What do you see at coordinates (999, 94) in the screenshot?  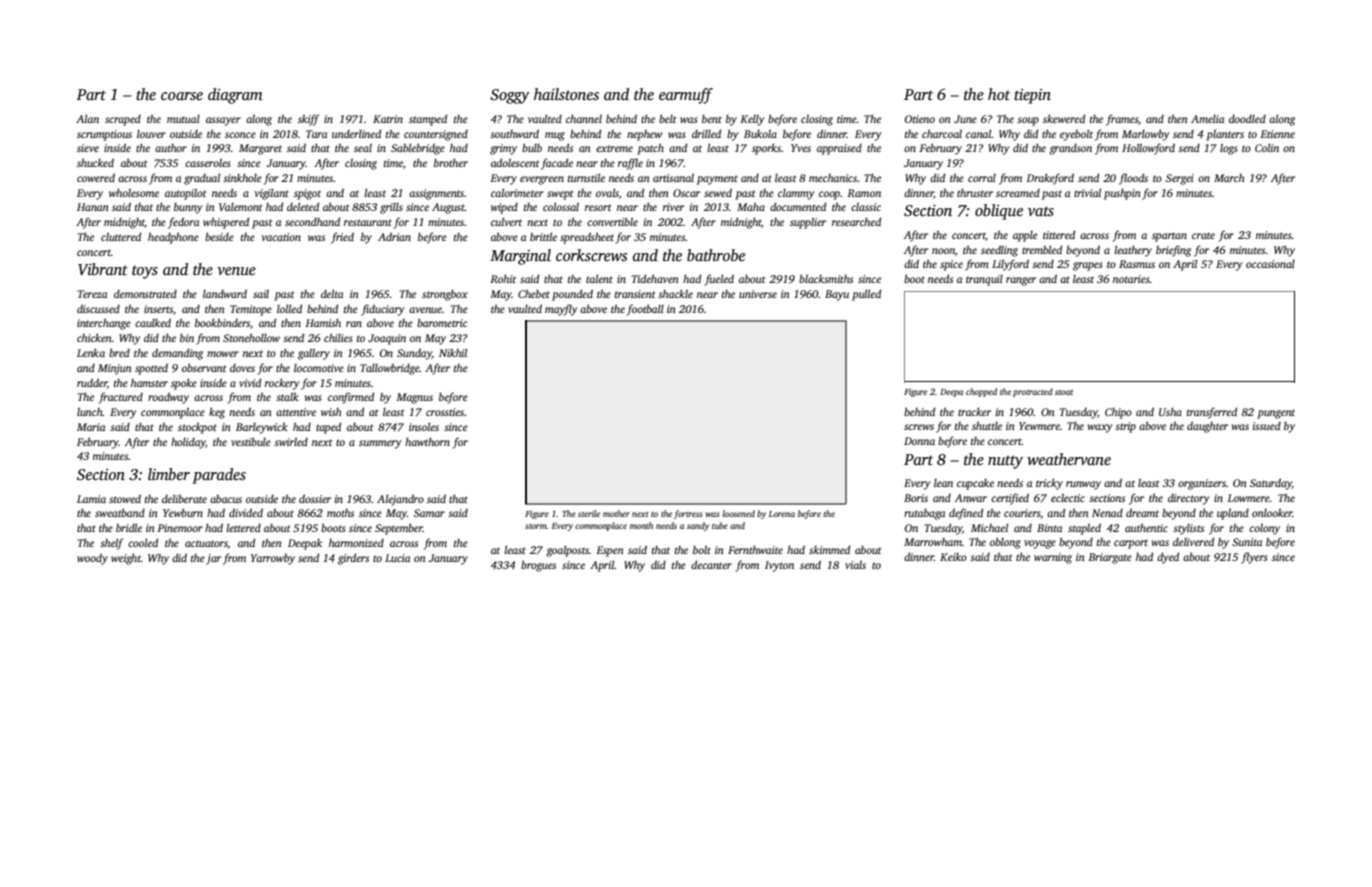 I see `hot` at bounding box center [999, 94].
